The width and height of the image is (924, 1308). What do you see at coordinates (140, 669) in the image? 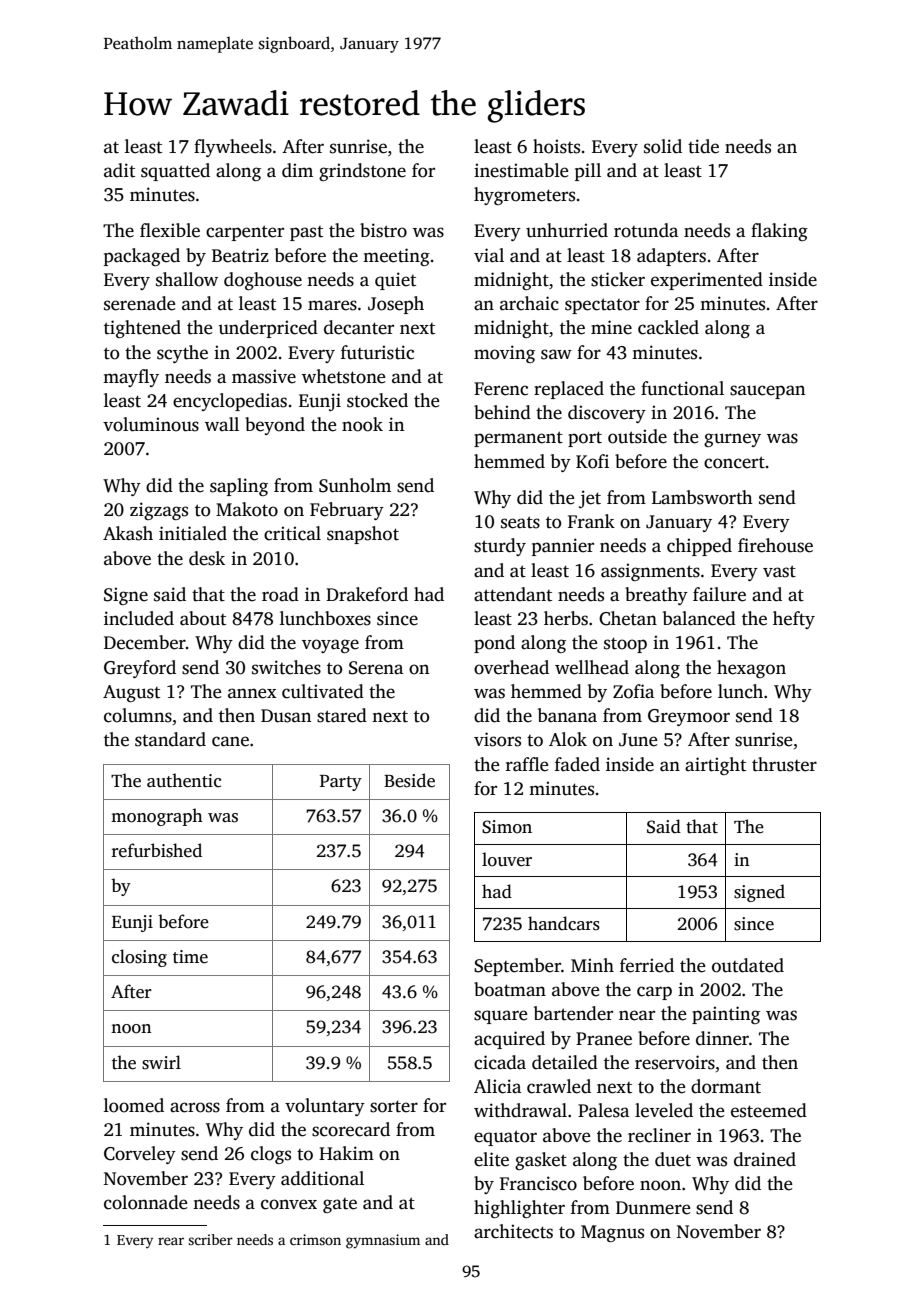
I see `Greyford` at bounding box center [140, 669].
